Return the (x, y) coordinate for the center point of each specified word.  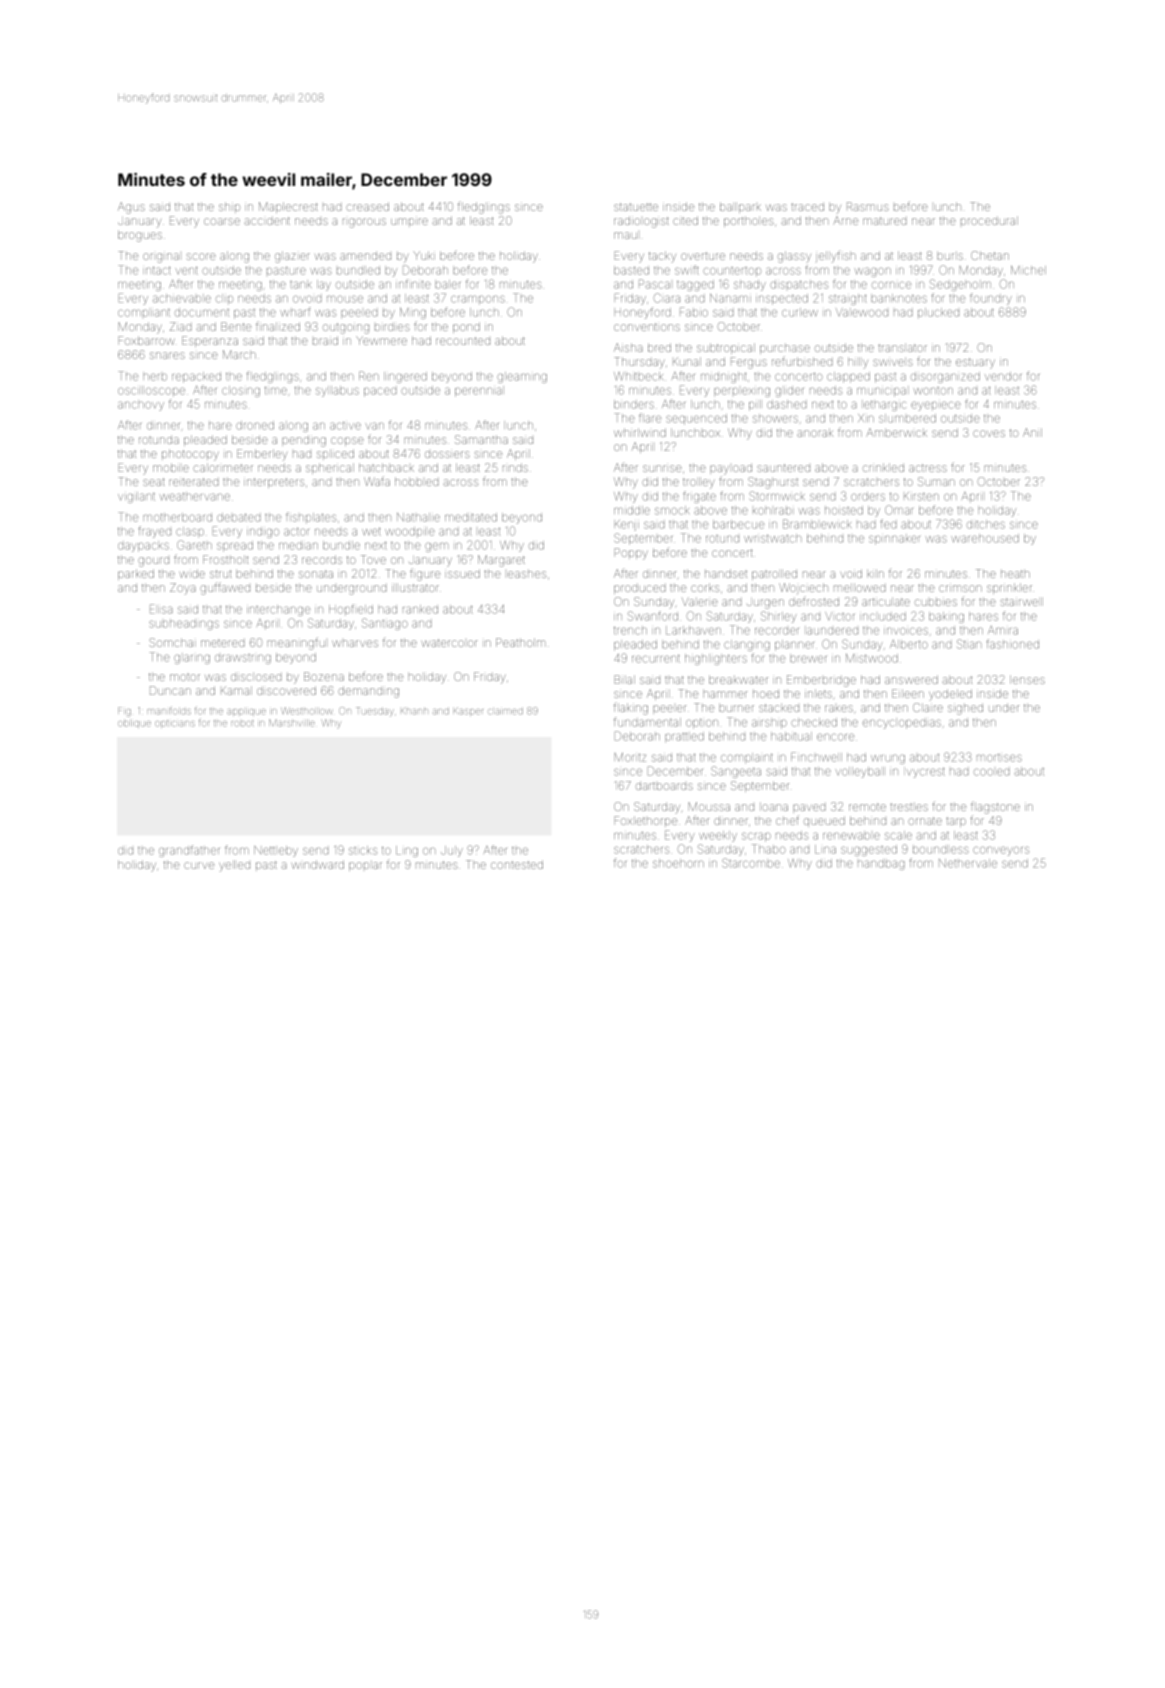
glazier (292, 257)
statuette (636, 207)
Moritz (630, 757)
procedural (989, 220)
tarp (956, 822)
